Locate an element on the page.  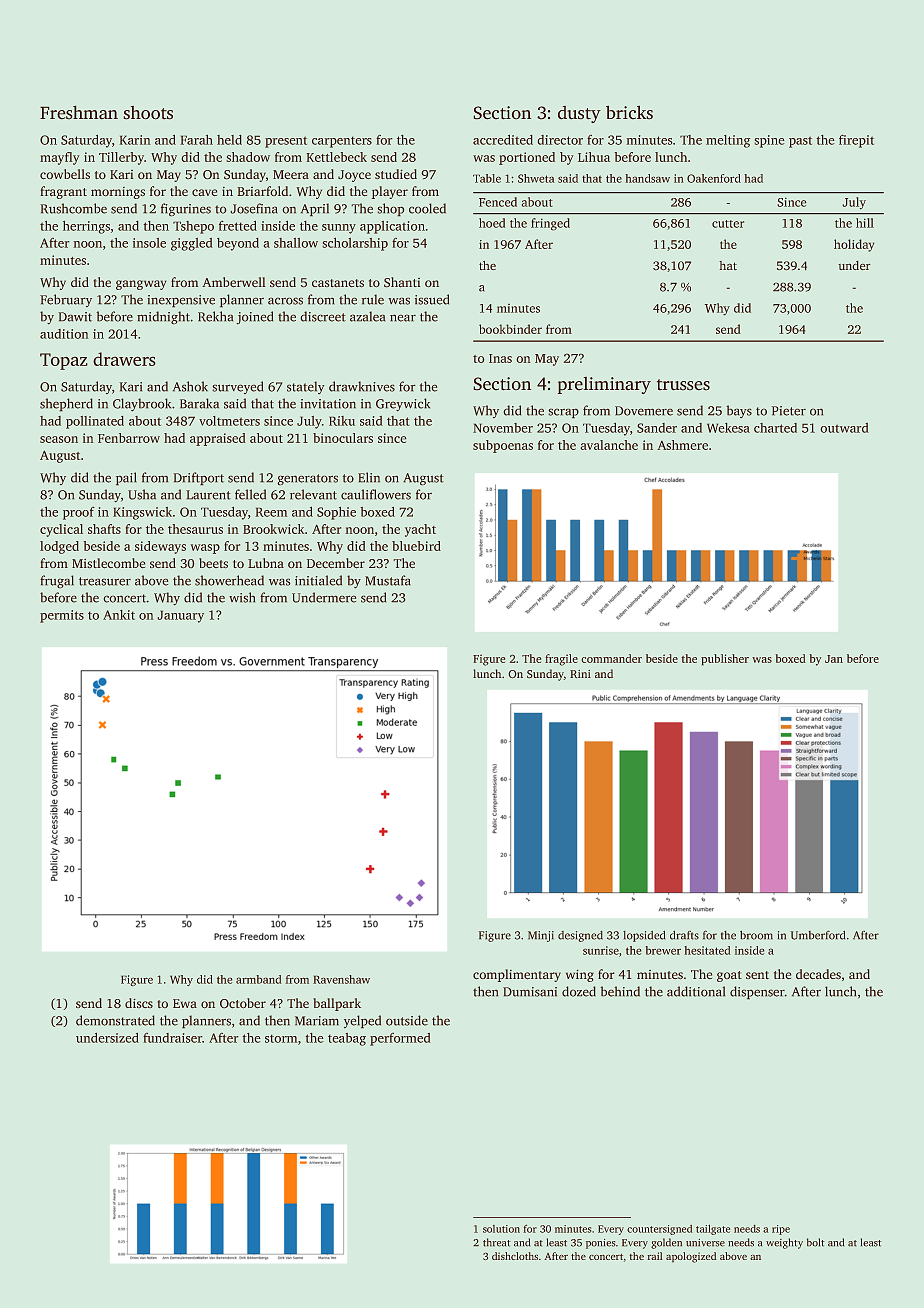
commander is located at coordinates (611, 658).
